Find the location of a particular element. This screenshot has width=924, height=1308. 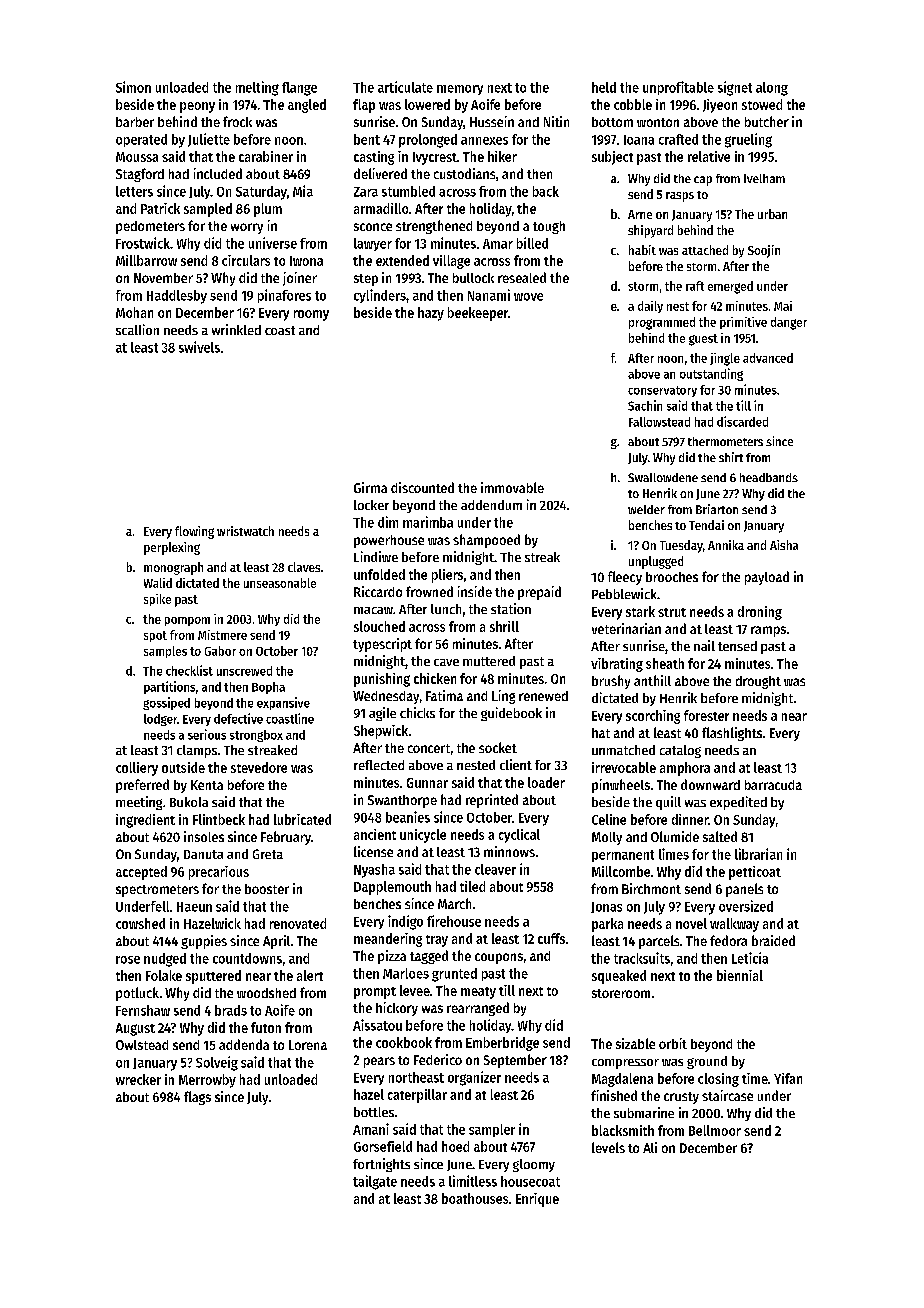

along is located at coordinates (772, 89).
